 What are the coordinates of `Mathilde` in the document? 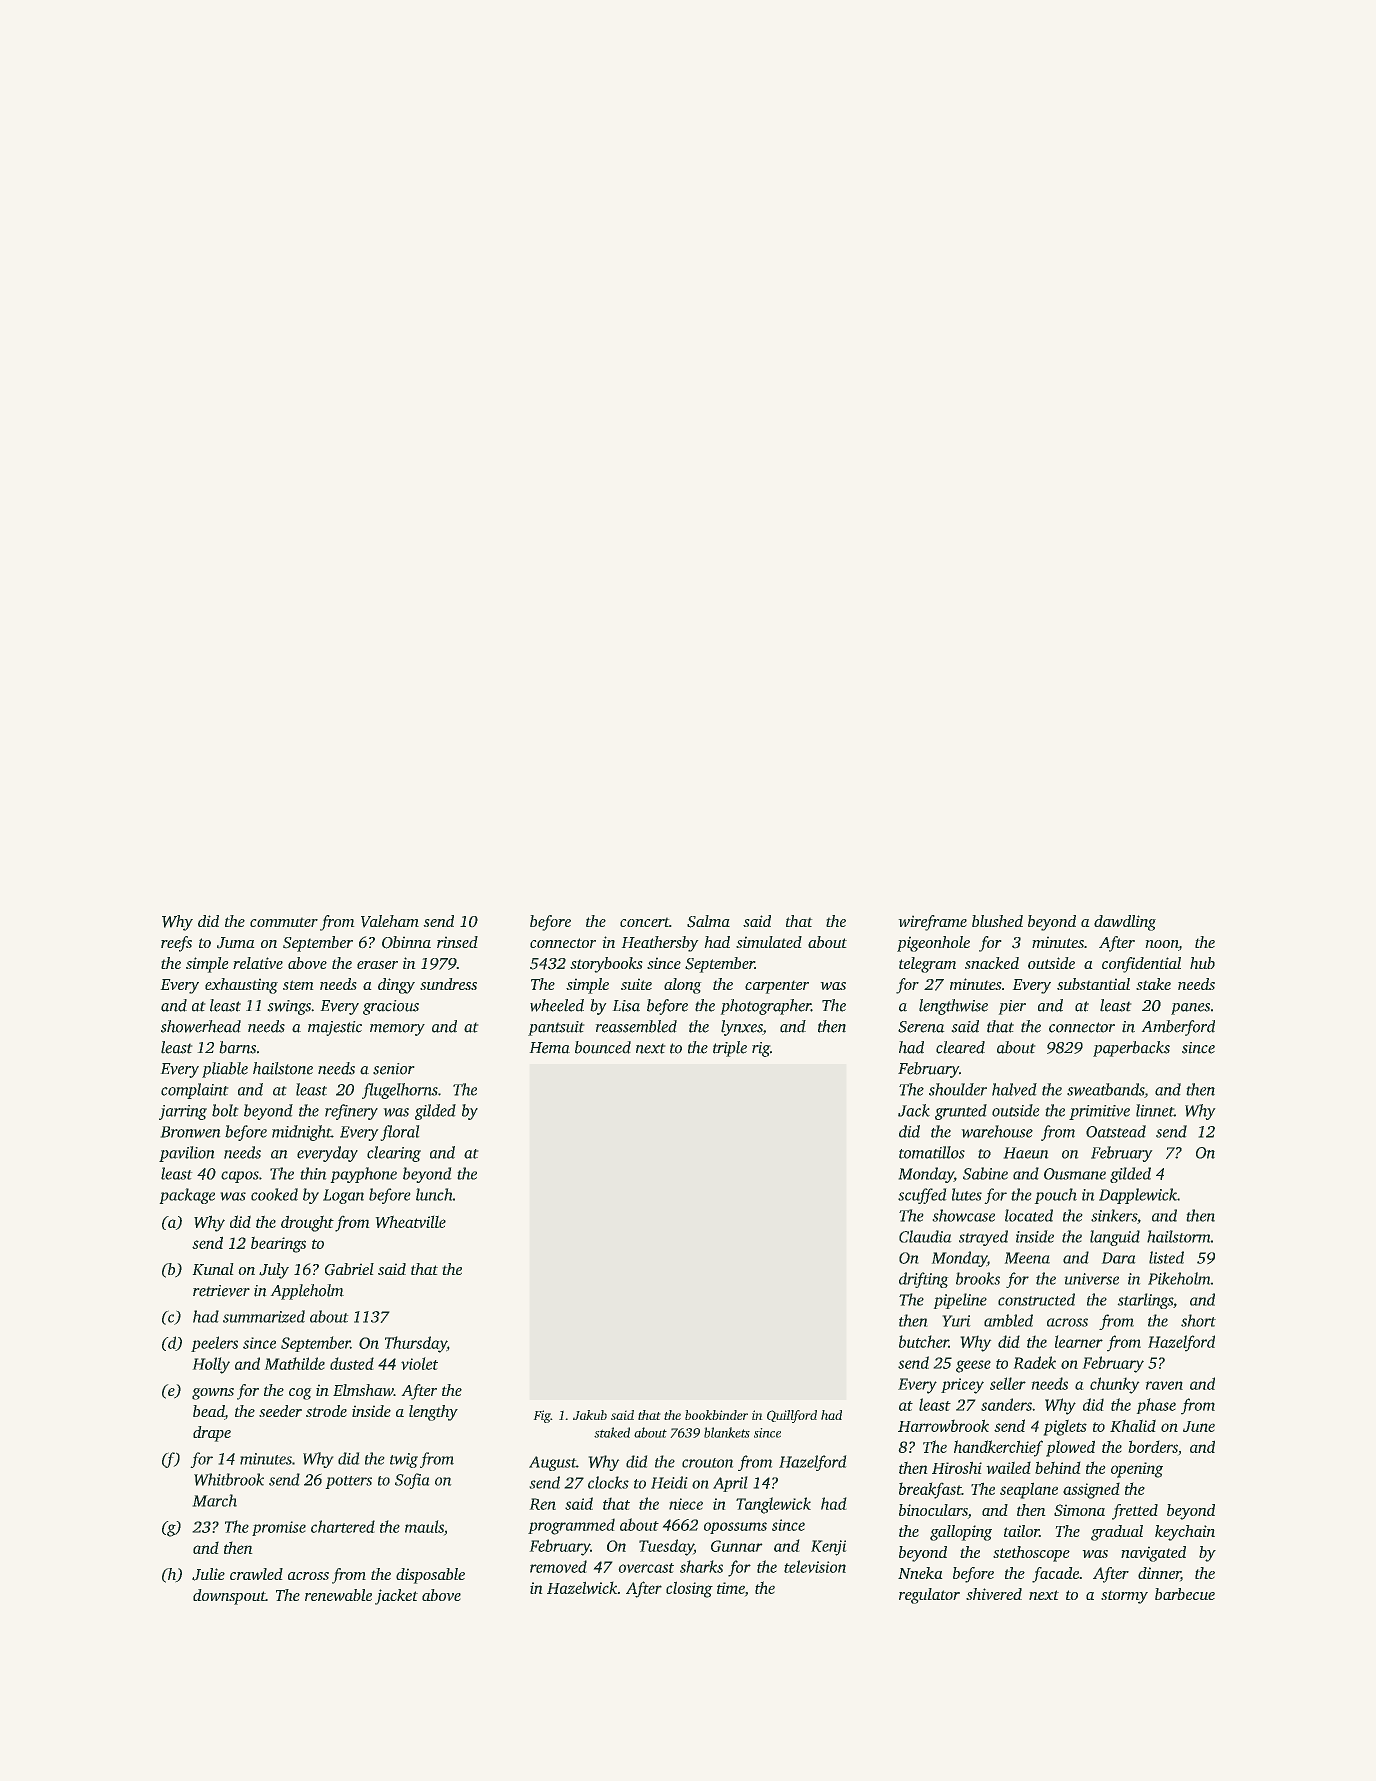 It's located at (294, 1363).
